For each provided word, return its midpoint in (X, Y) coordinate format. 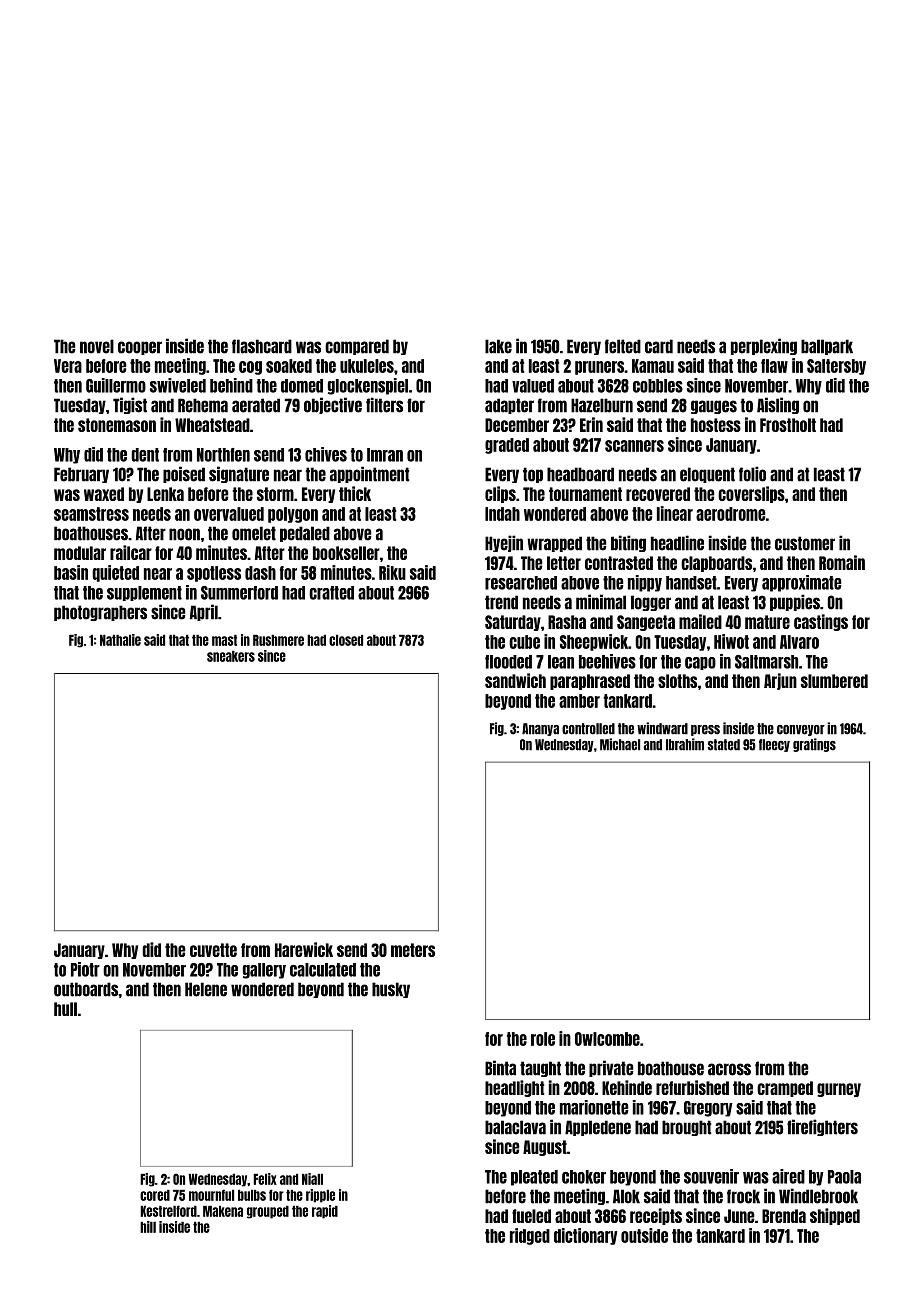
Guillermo (116, 385)
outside (644, 1235)
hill (148, 1227)
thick (355, 493)
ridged (530, 1236)
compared (357, 347)
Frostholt (788, 425)
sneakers (231, 656)
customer (805, 543)
